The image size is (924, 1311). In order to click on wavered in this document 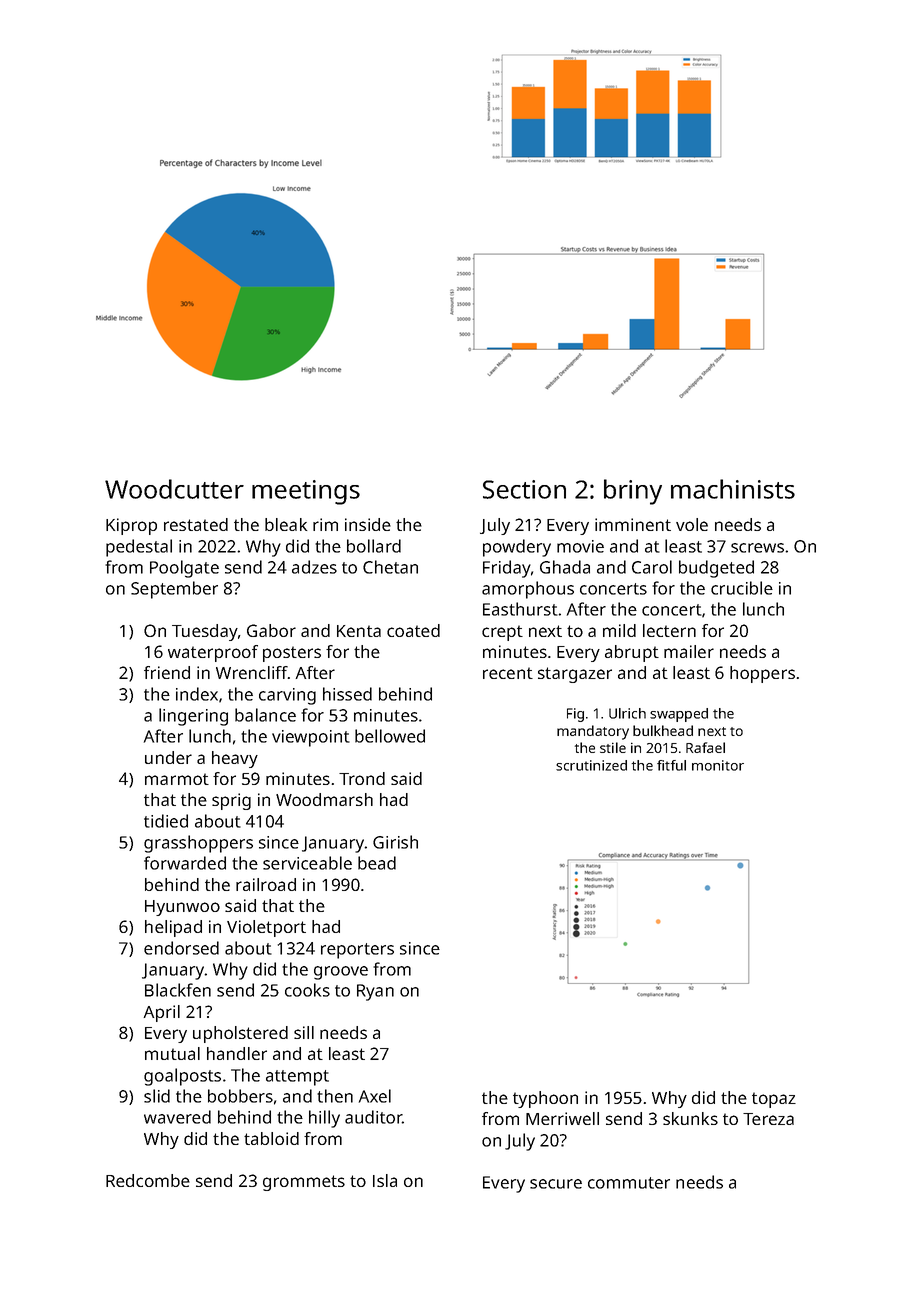, I will do `click(177, 1117)`.
